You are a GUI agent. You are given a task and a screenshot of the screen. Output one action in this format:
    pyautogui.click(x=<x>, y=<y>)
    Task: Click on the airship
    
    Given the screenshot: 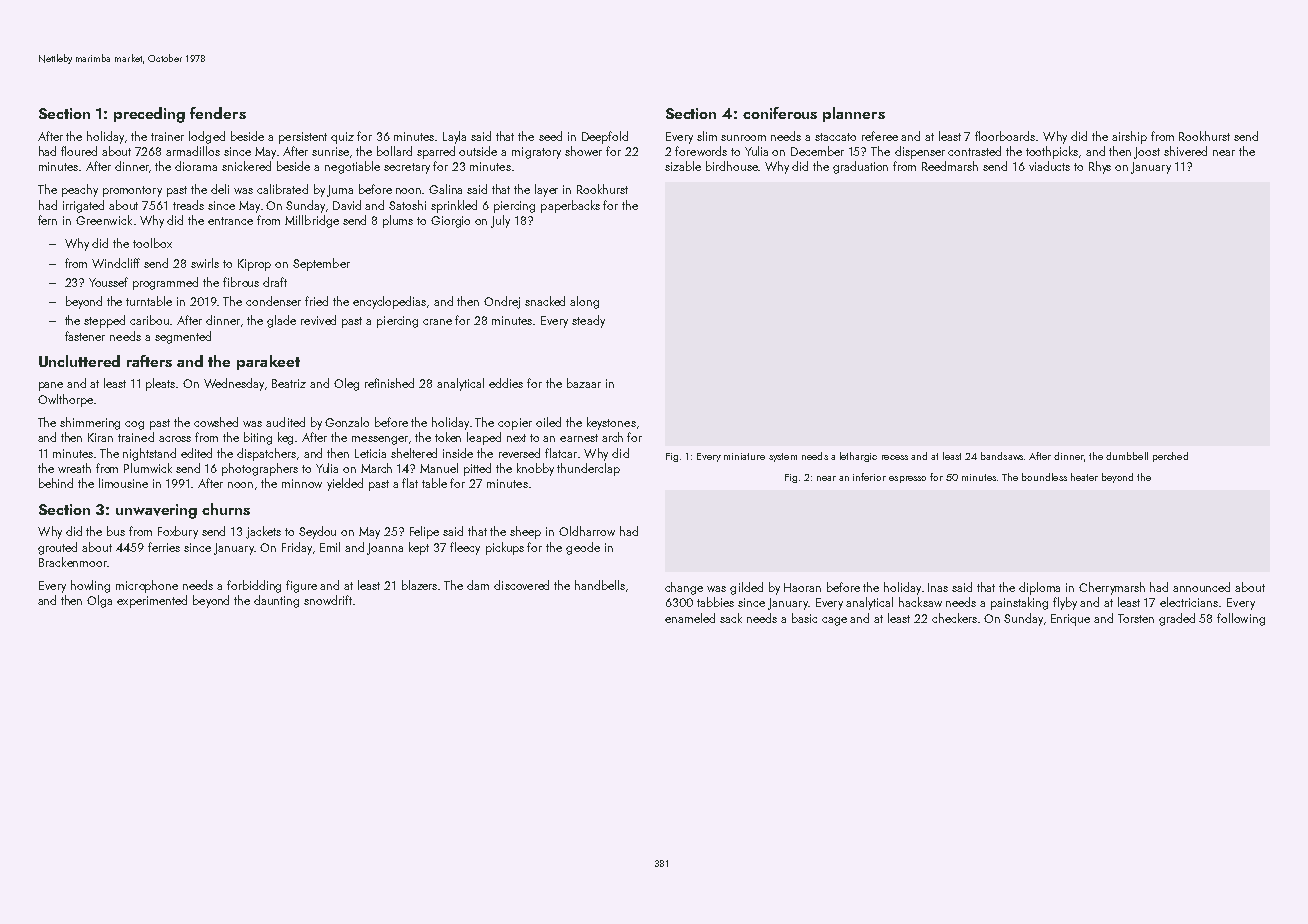 What is the action you would take?
    pyautogui.click(x=1129, y=137)
